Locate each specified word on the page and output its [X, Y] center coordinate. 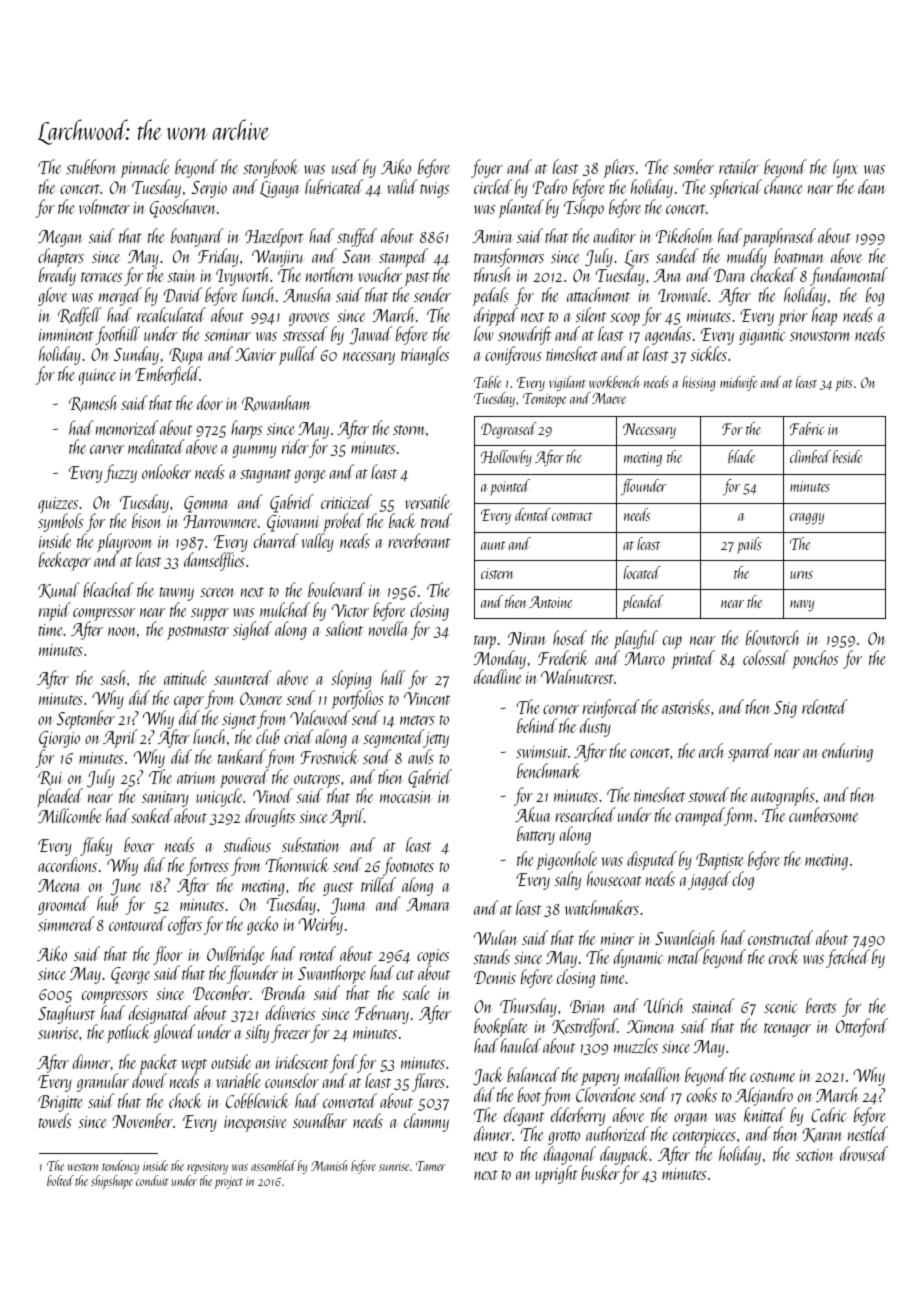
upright [556, 1175]
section [815, 1155]
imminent [66, 335]
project [229, 1183]
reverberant [419, 540]
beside [847, 456]
